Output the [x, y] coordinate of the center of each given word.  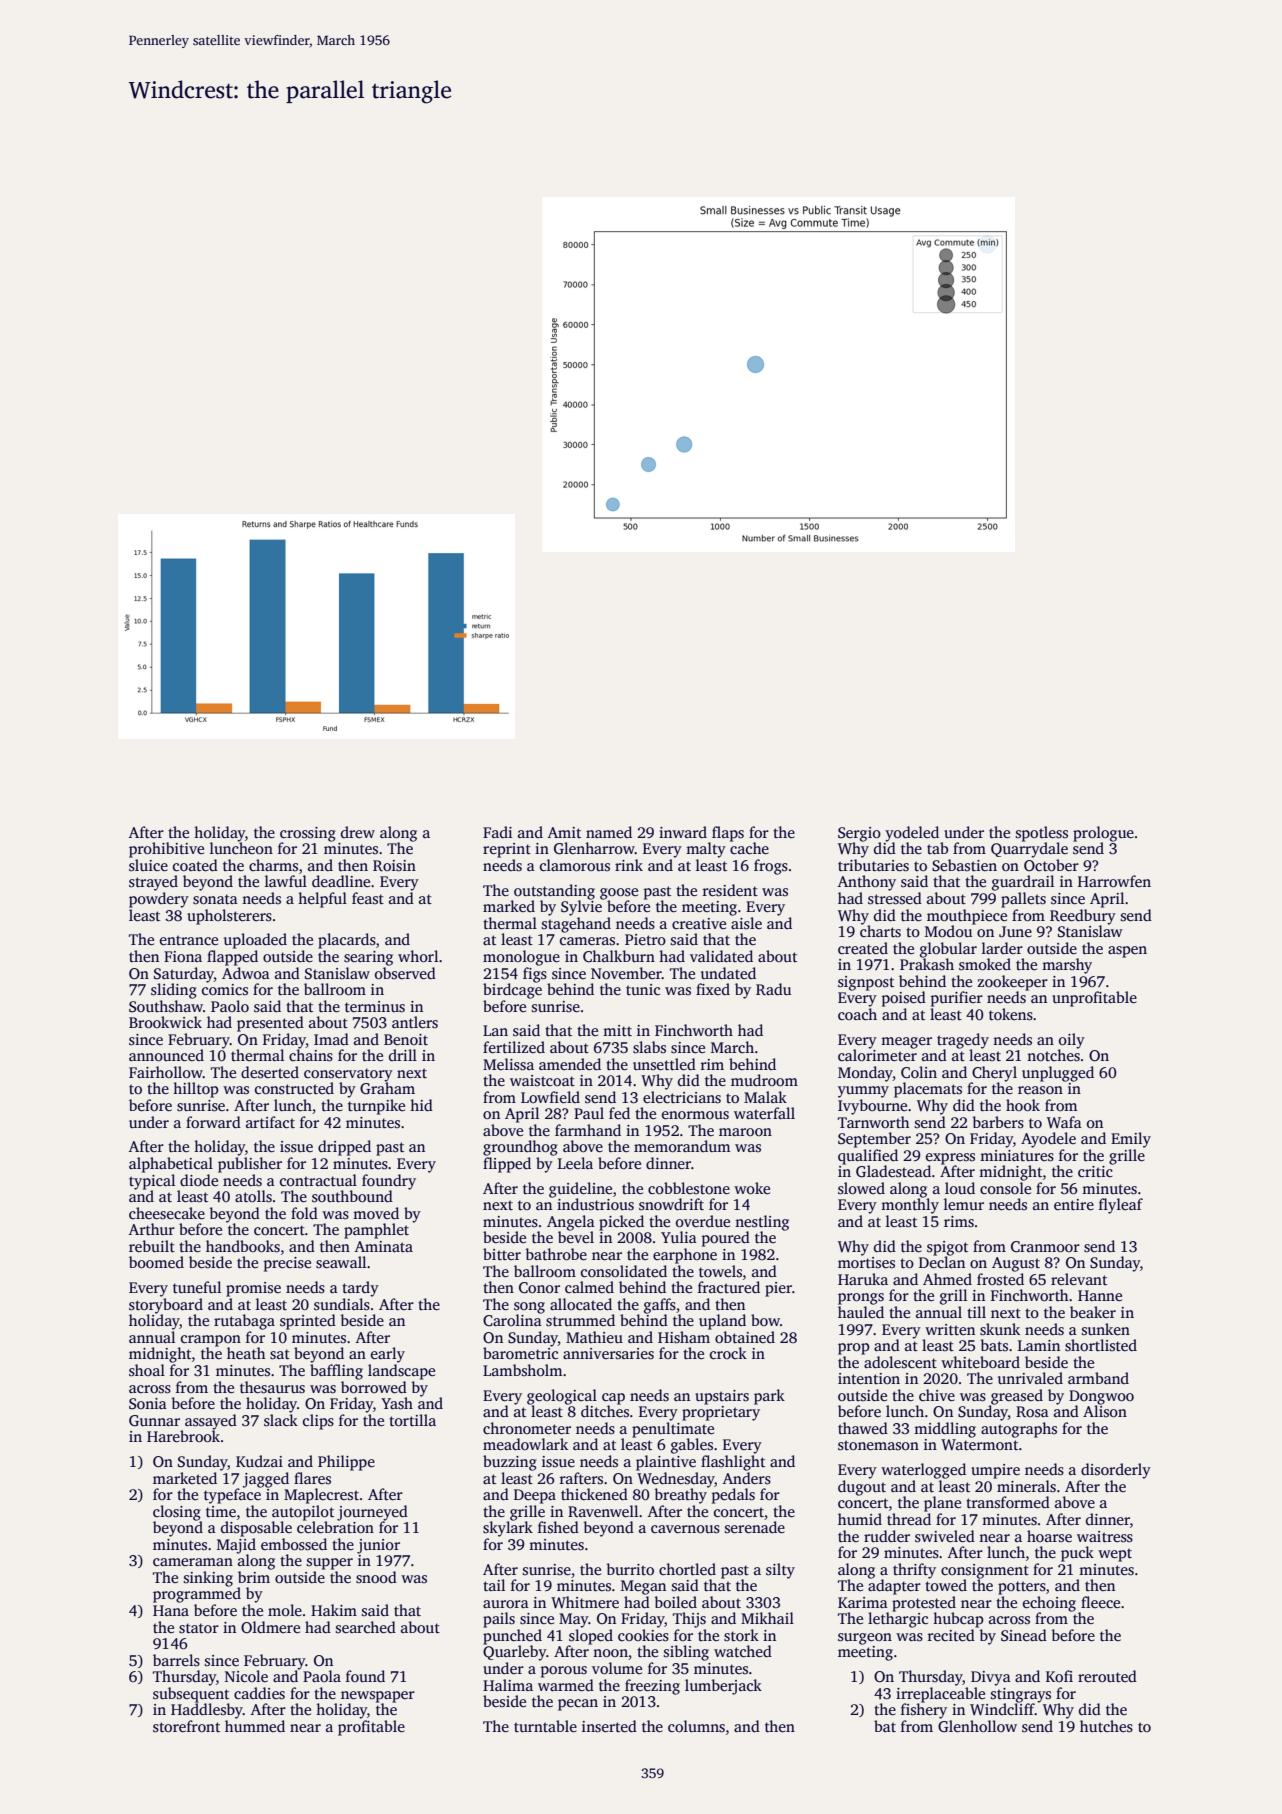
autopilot [303, 1513]
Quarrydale [1029, 850]
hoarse [1049, 1536]
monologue [521, 958]
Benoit [406, 1039]
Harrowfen [1114, 881]
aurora [506, 1604]
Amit [564, 832]
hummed [255, 1726]
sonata [215, 899]
